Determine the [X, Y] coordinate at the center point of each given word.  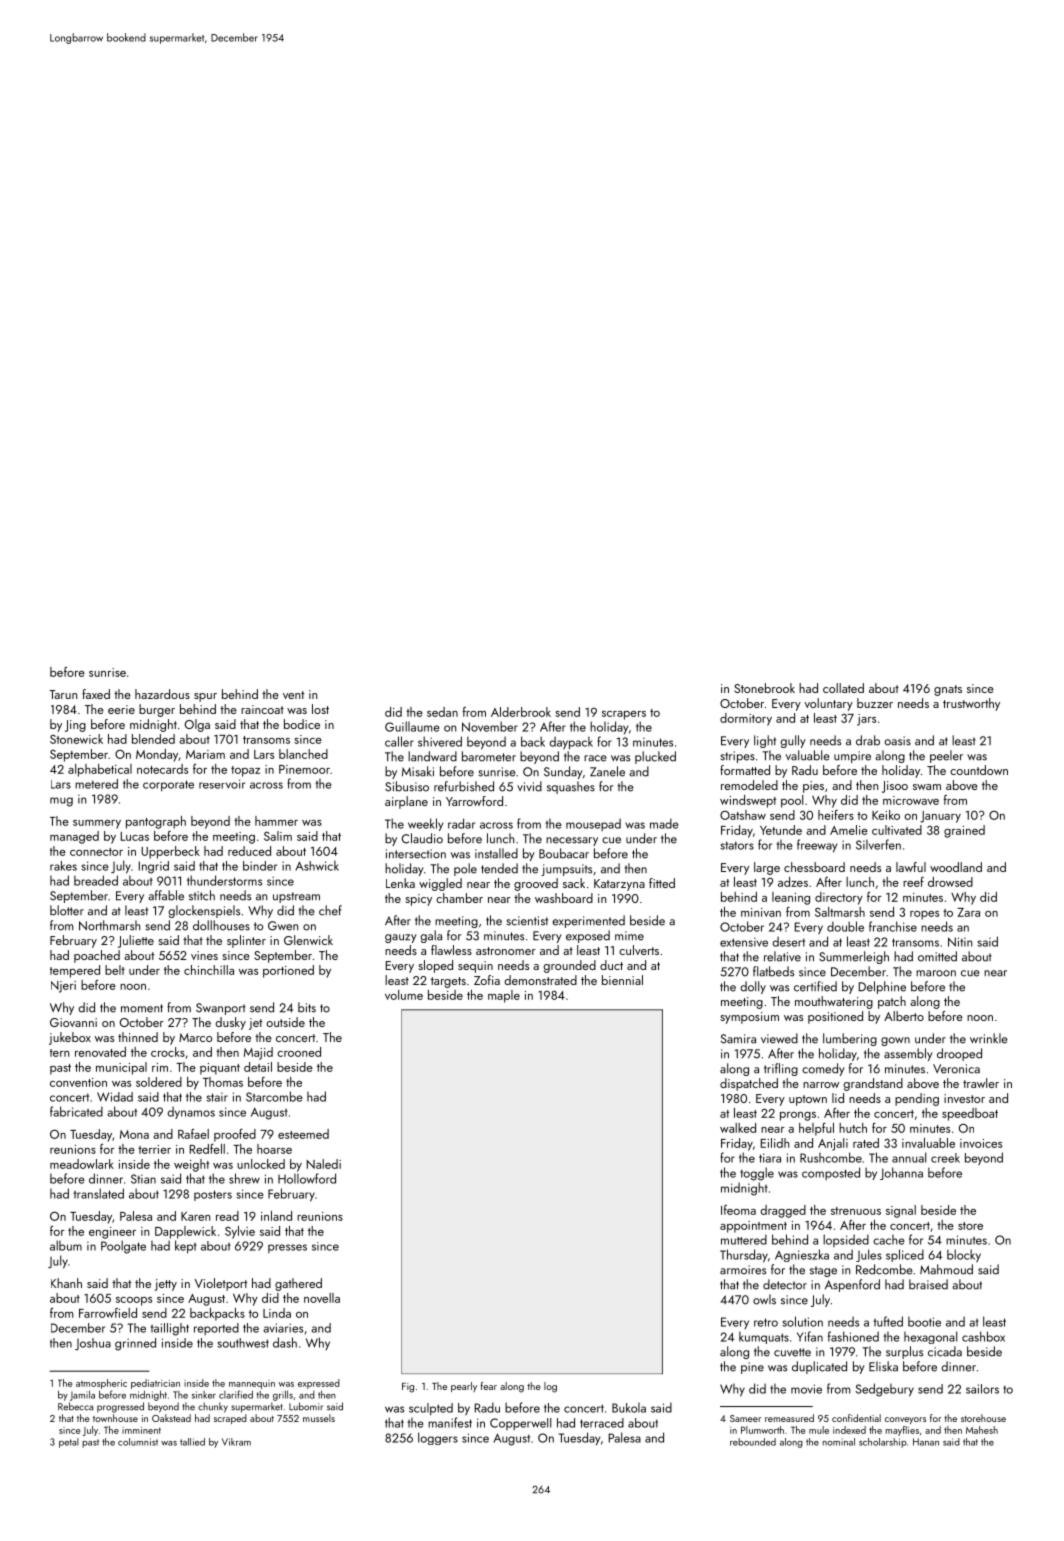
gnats [948, 690]
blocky [964, 1255]
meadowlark [82, 1164]
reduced [249, 851]
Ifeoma [738, 1210]
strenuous [856, 1211]
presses [287, 1248]
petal [69, 1443]
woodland [956, 867]
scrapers [624, 715]
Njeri [63, 987]
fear [488, 1386]
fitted [662, 883]
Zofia [487, 980]
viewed [779, 1038]
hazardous [162, 694]
